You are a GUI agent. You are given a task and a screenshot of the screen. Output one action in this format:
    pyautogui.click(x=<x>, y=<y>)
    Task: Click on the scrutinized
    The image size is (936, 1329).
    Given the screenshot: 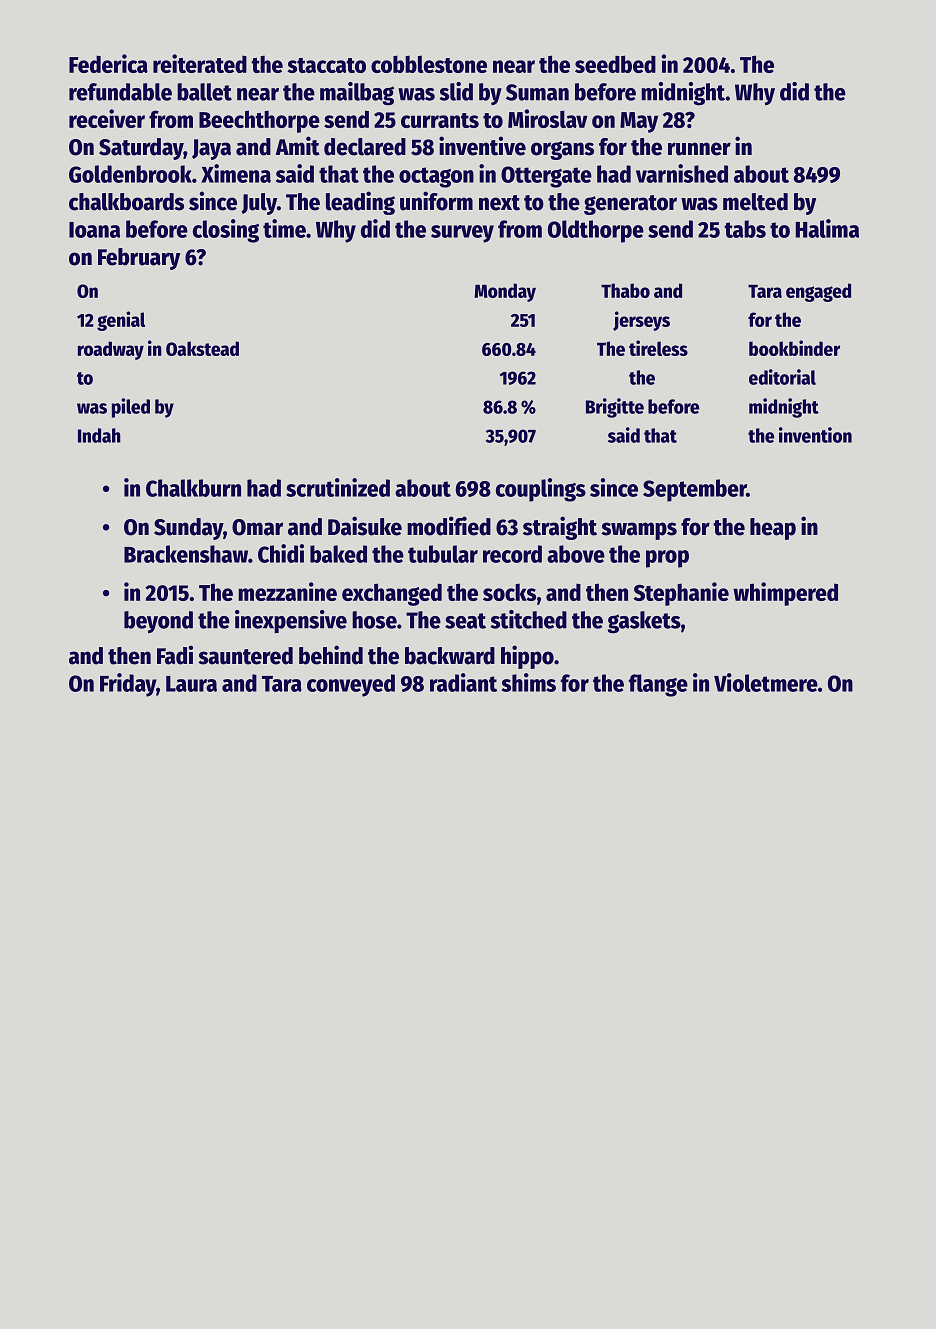 What is the action you would take?
    pyautogui.click(x=338, y=487)
